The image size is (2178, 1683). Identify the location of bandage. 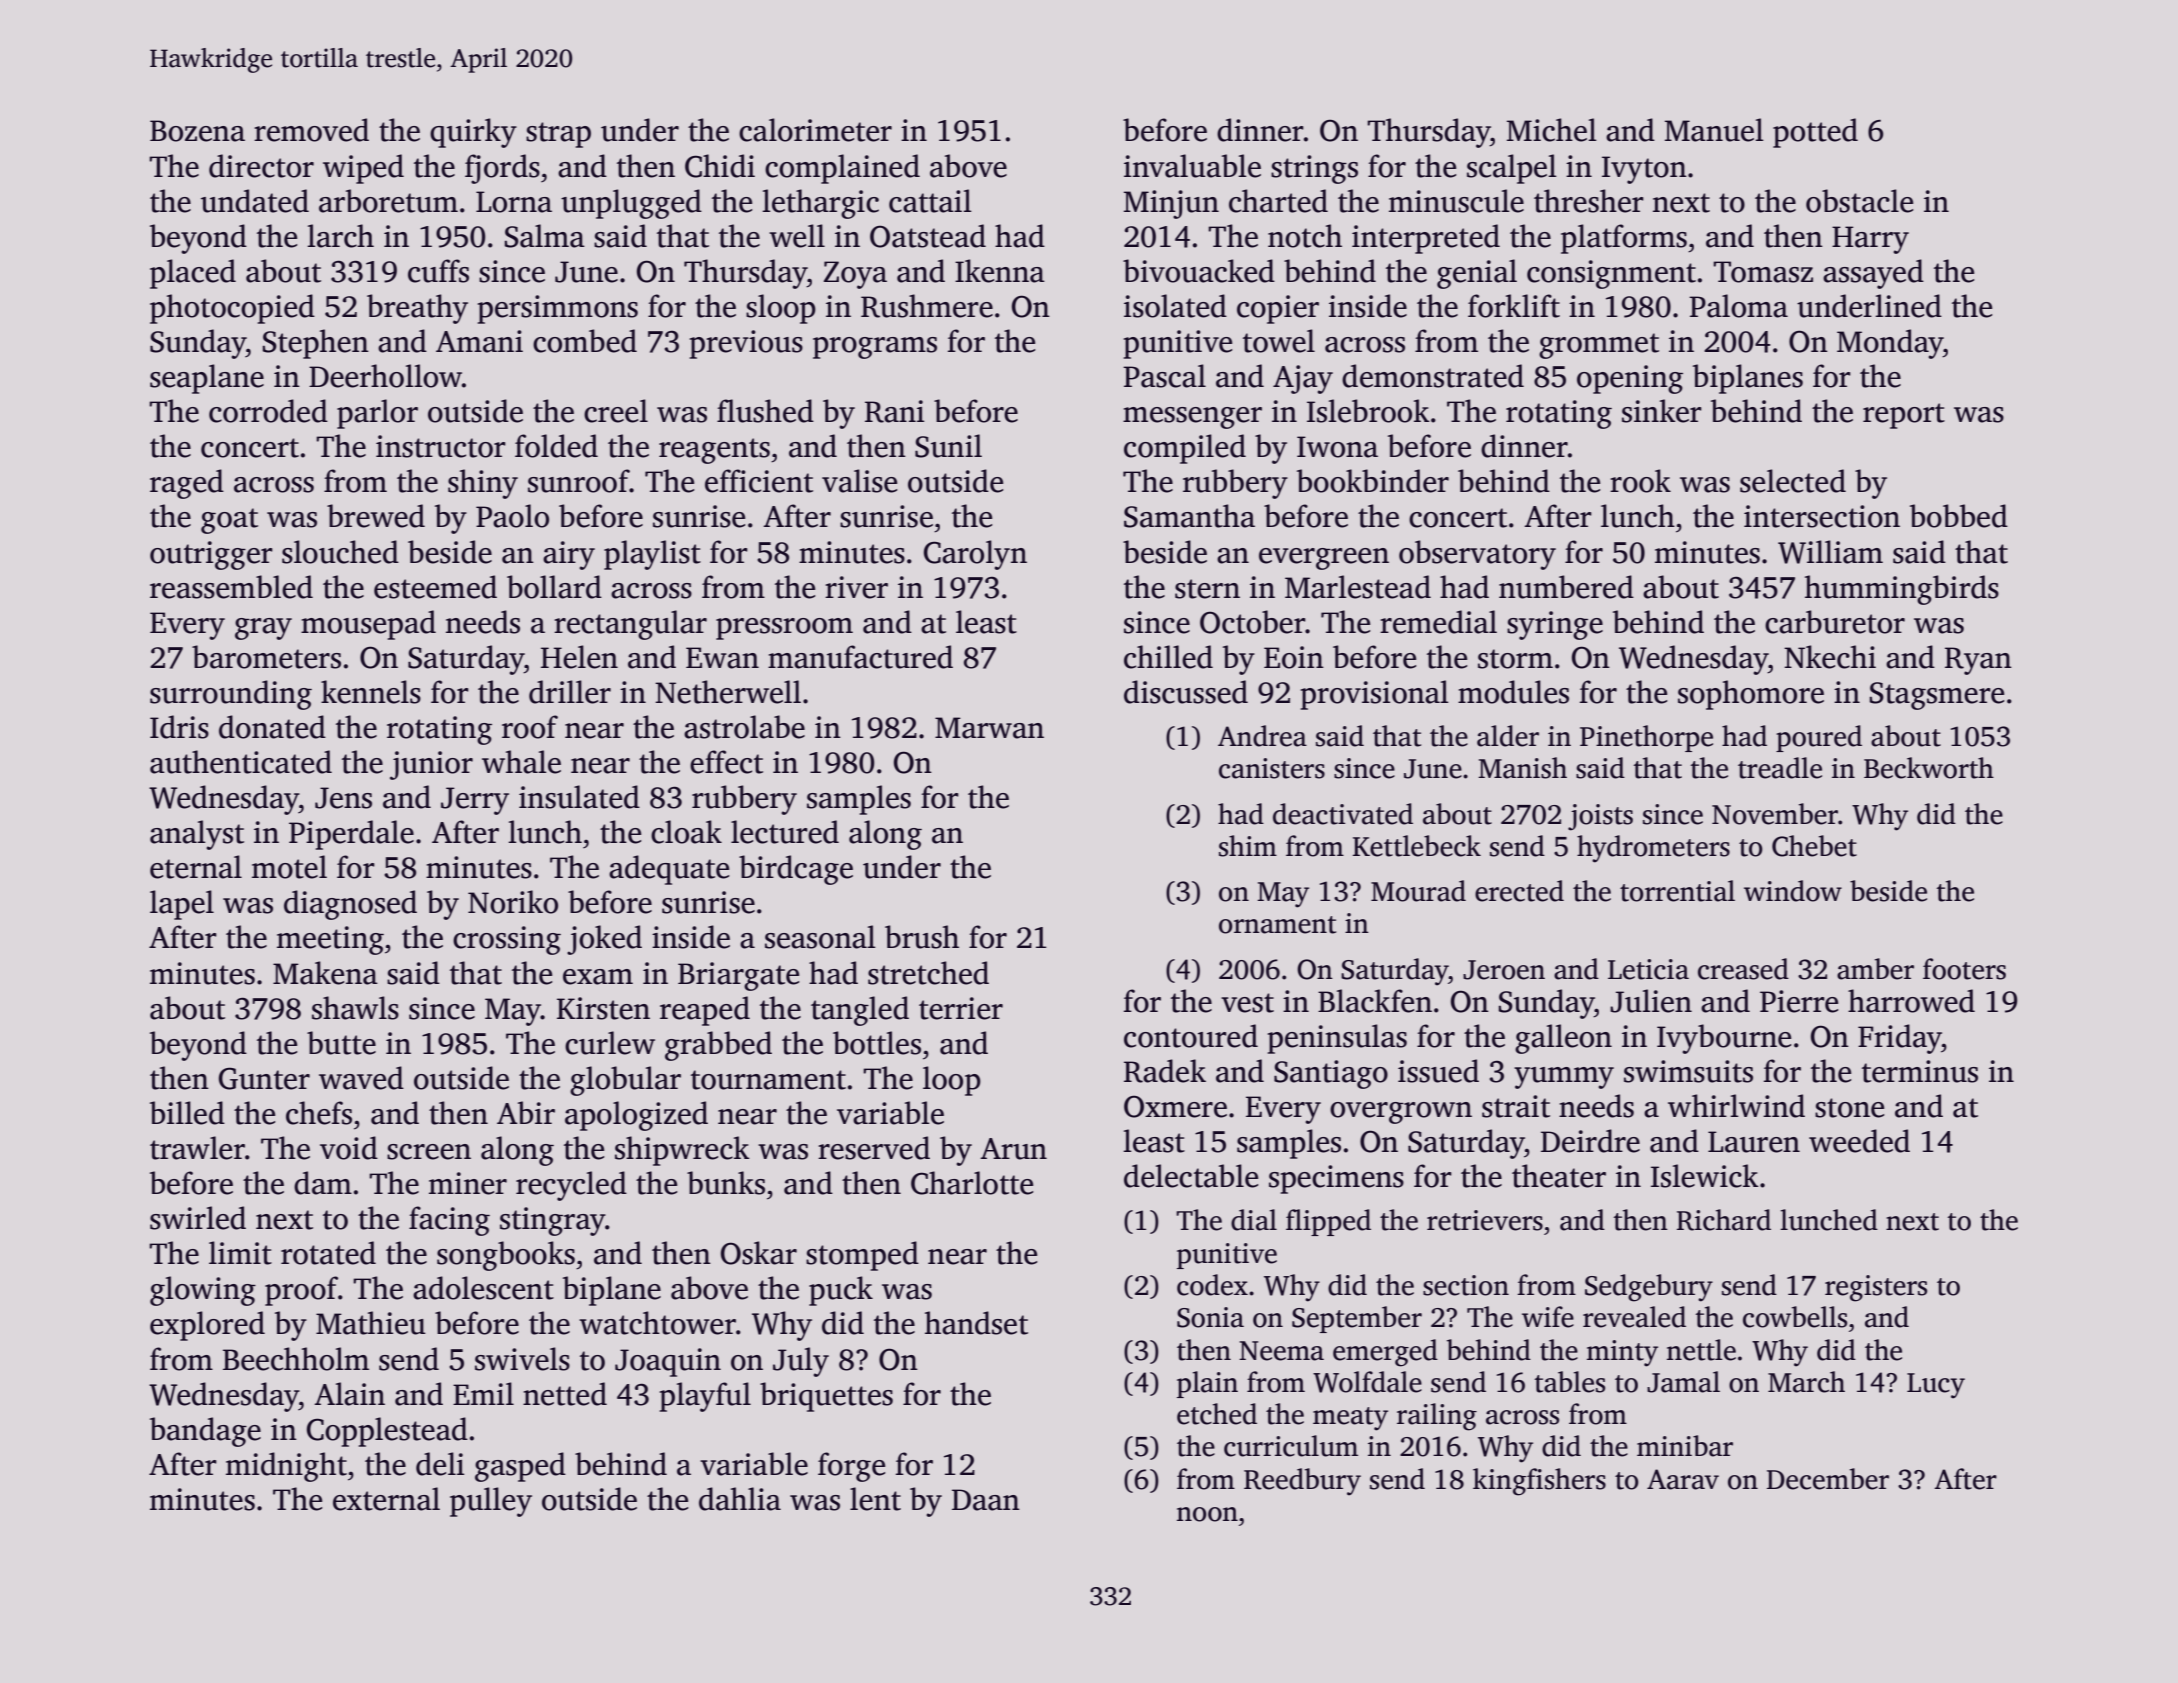
(205, 1432).
